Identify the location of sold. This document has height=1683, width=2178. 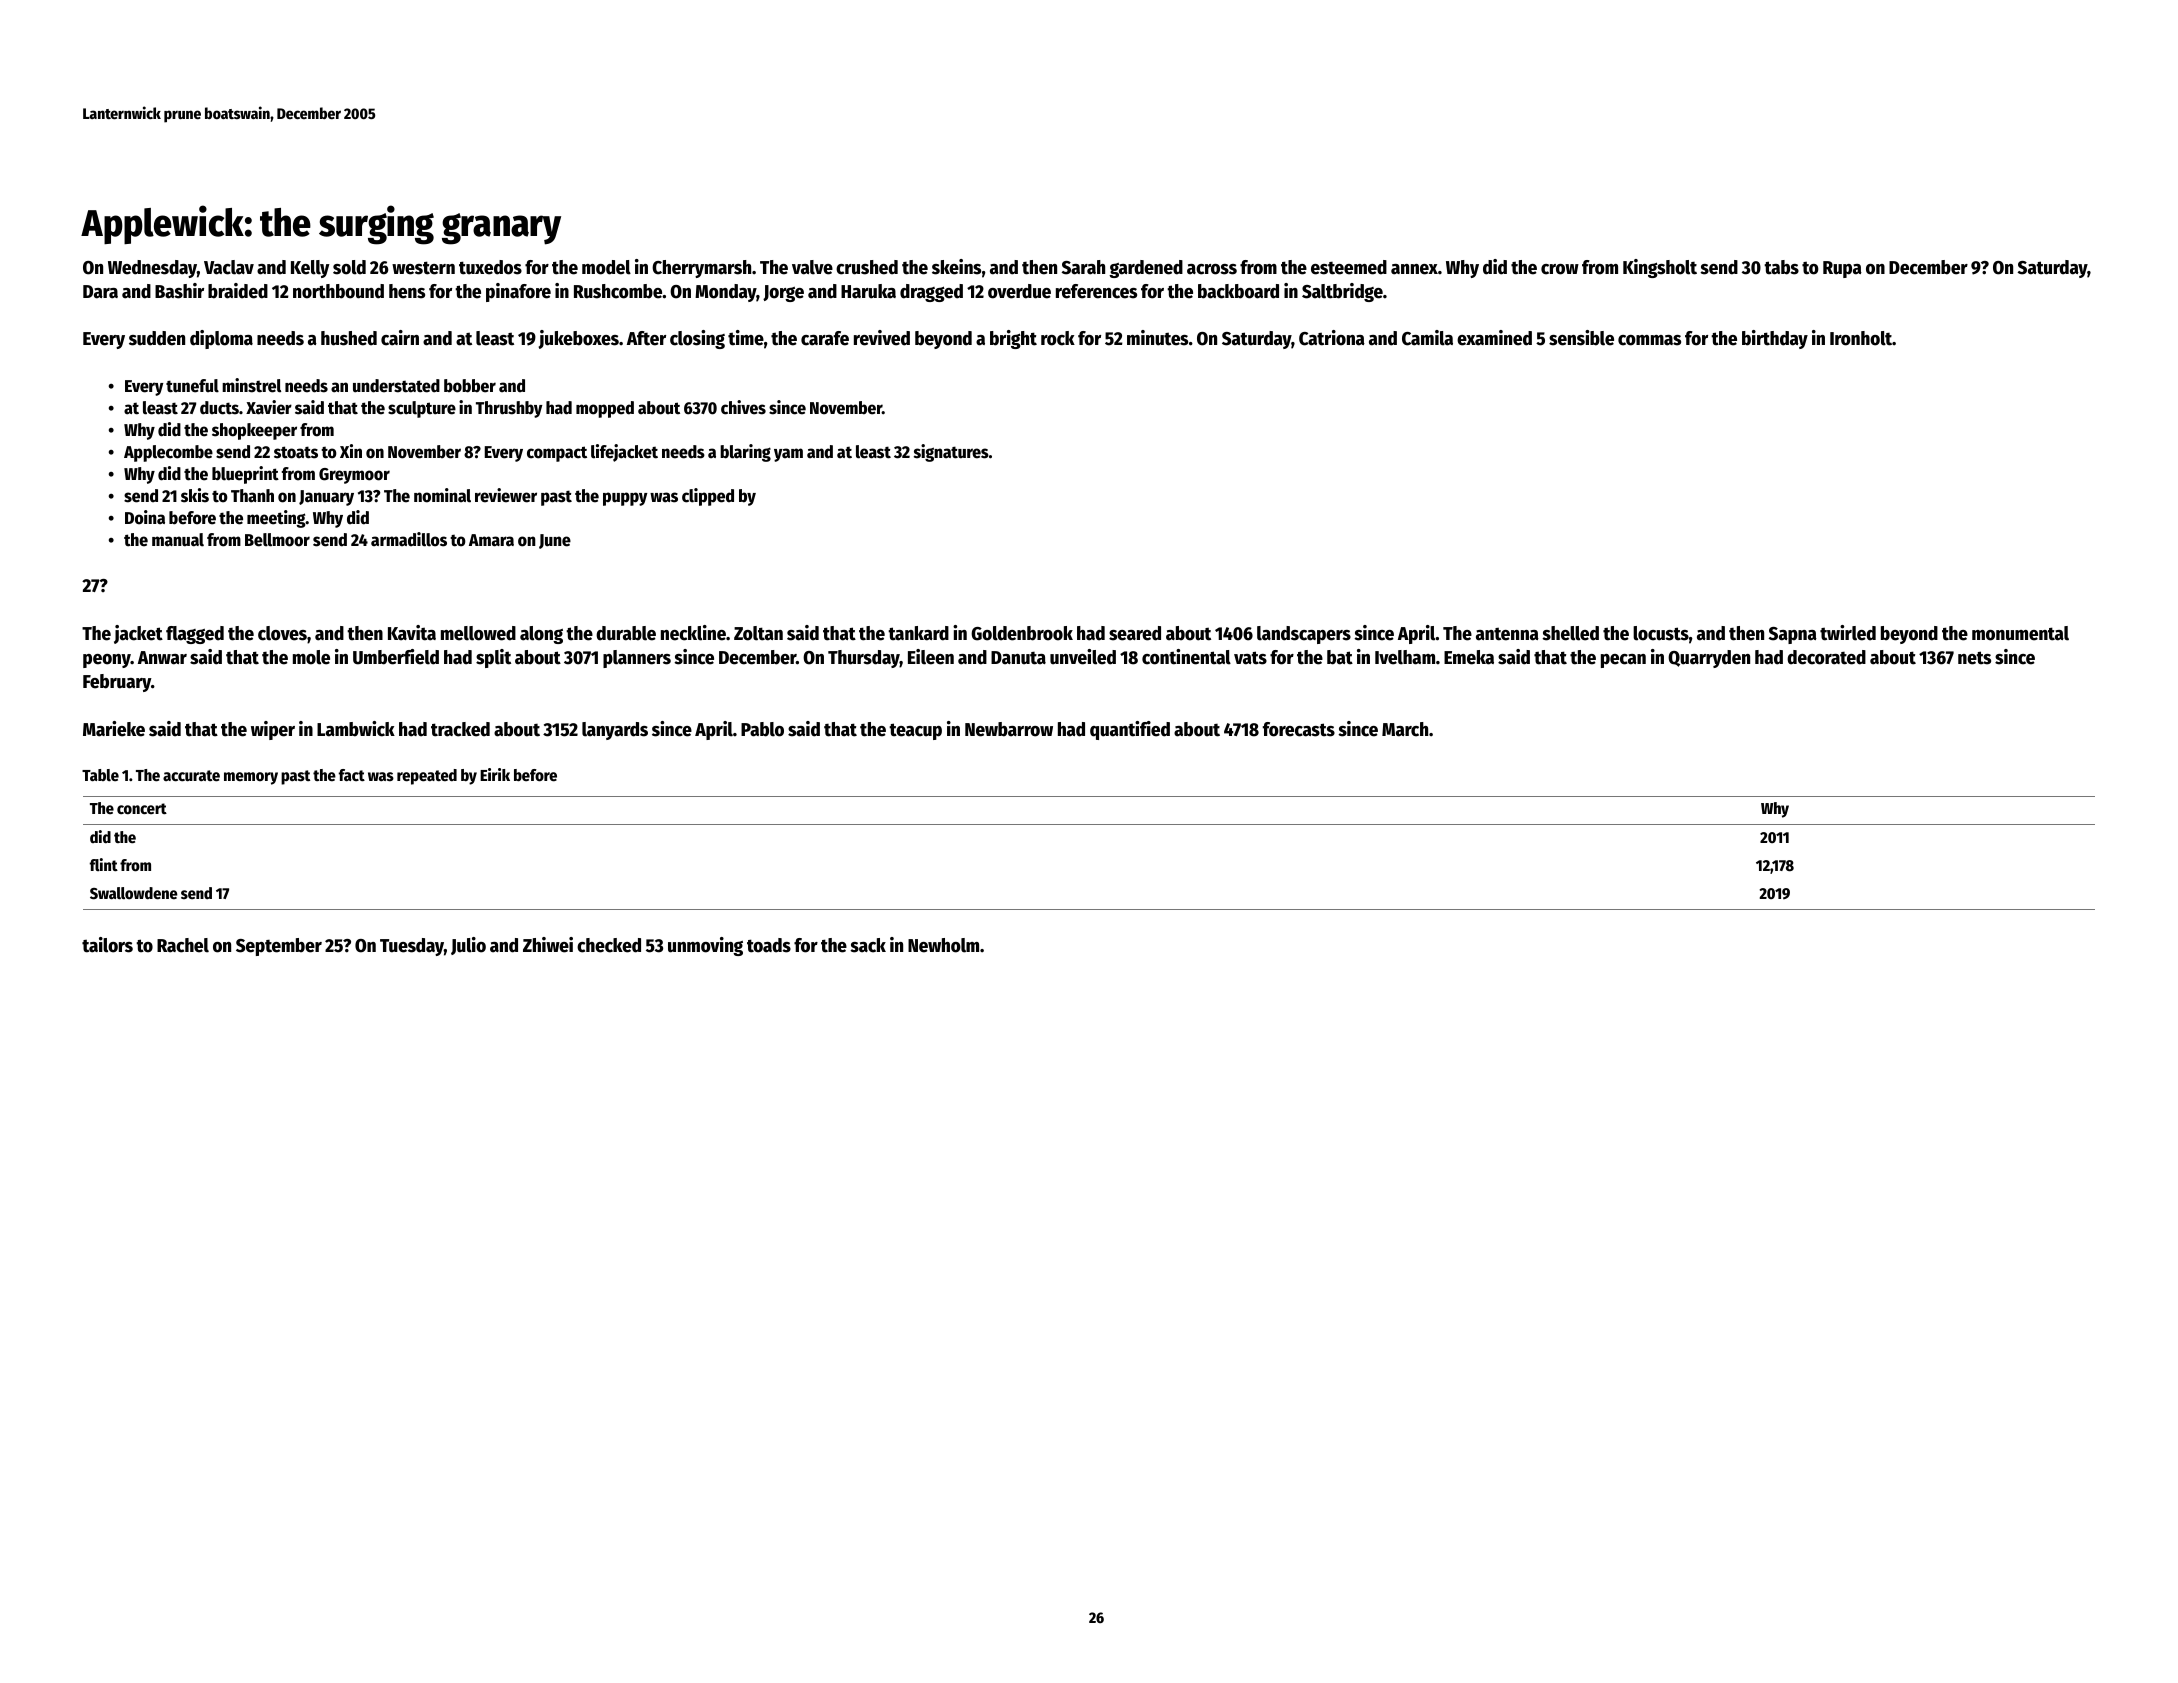
(349, 267).
